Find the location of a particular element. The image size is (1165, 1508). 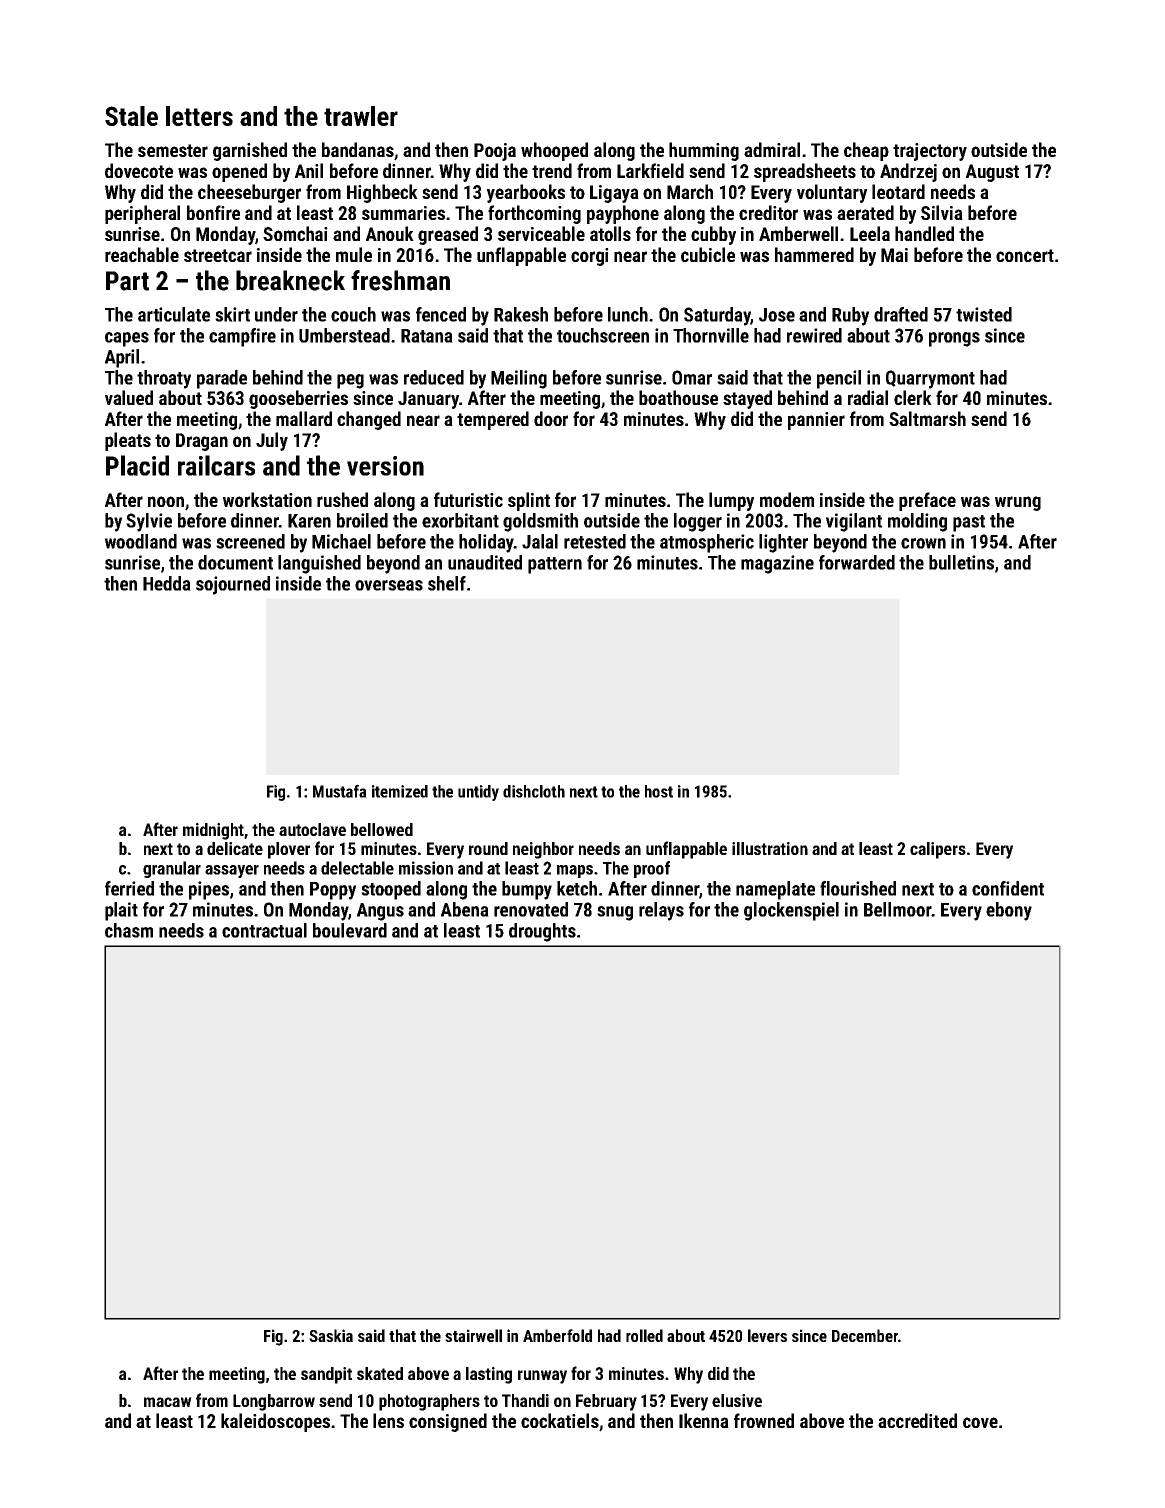

ebony is located at coordinates (1009, 911).
